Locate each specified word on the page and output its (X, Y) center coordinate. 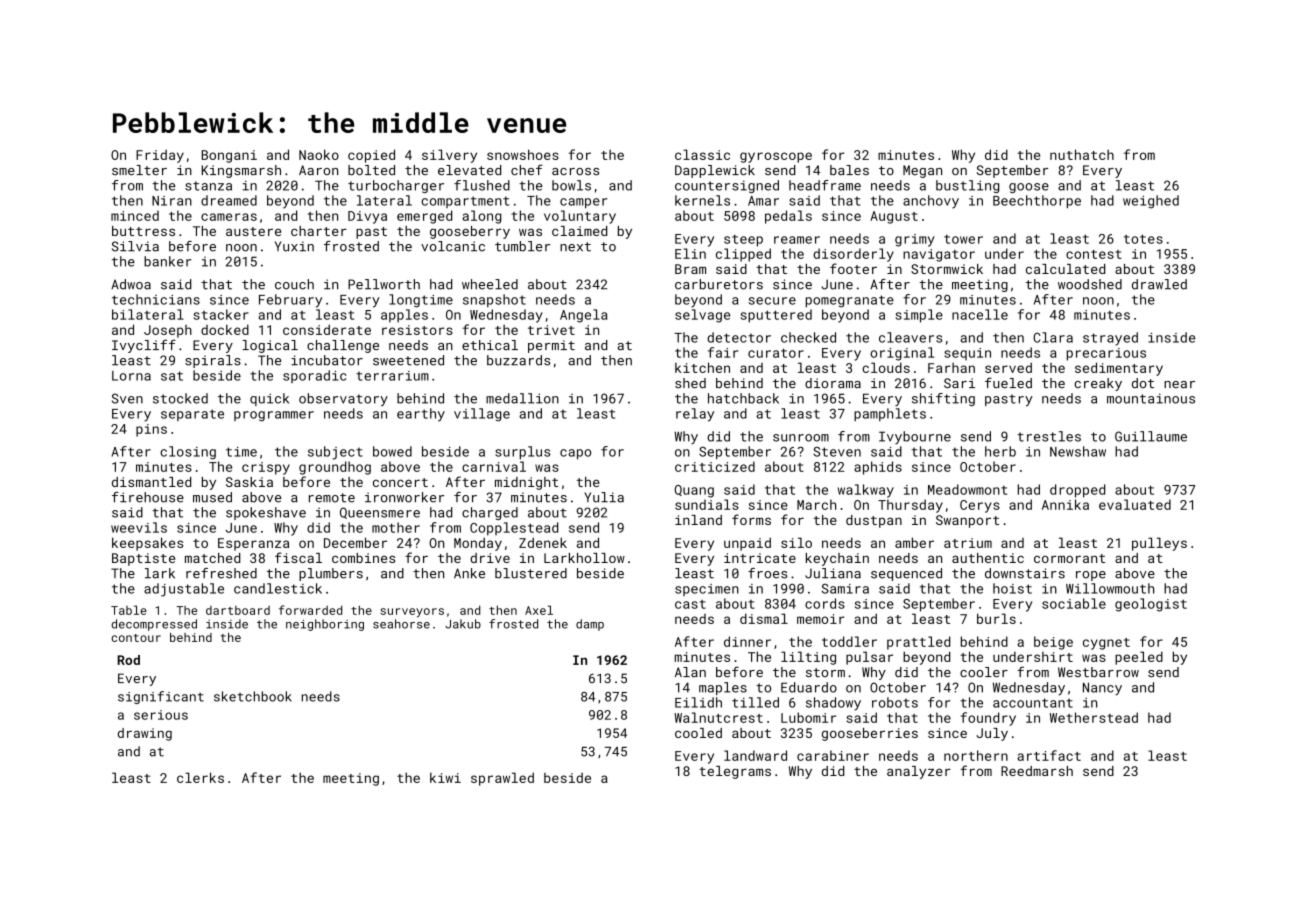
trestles (1049, 436)
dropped (1077, 491)
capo (575, 454)
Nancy (1102, 688)
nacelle (980, 314)
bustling (967, 186)
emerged (424, 217)
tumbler (522, 246)
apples (404, 316)
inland (698, 520)
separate (192, 415)
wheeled (490, 284)
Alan (690, 672)
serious (161, 715)
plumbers (331, 574)
